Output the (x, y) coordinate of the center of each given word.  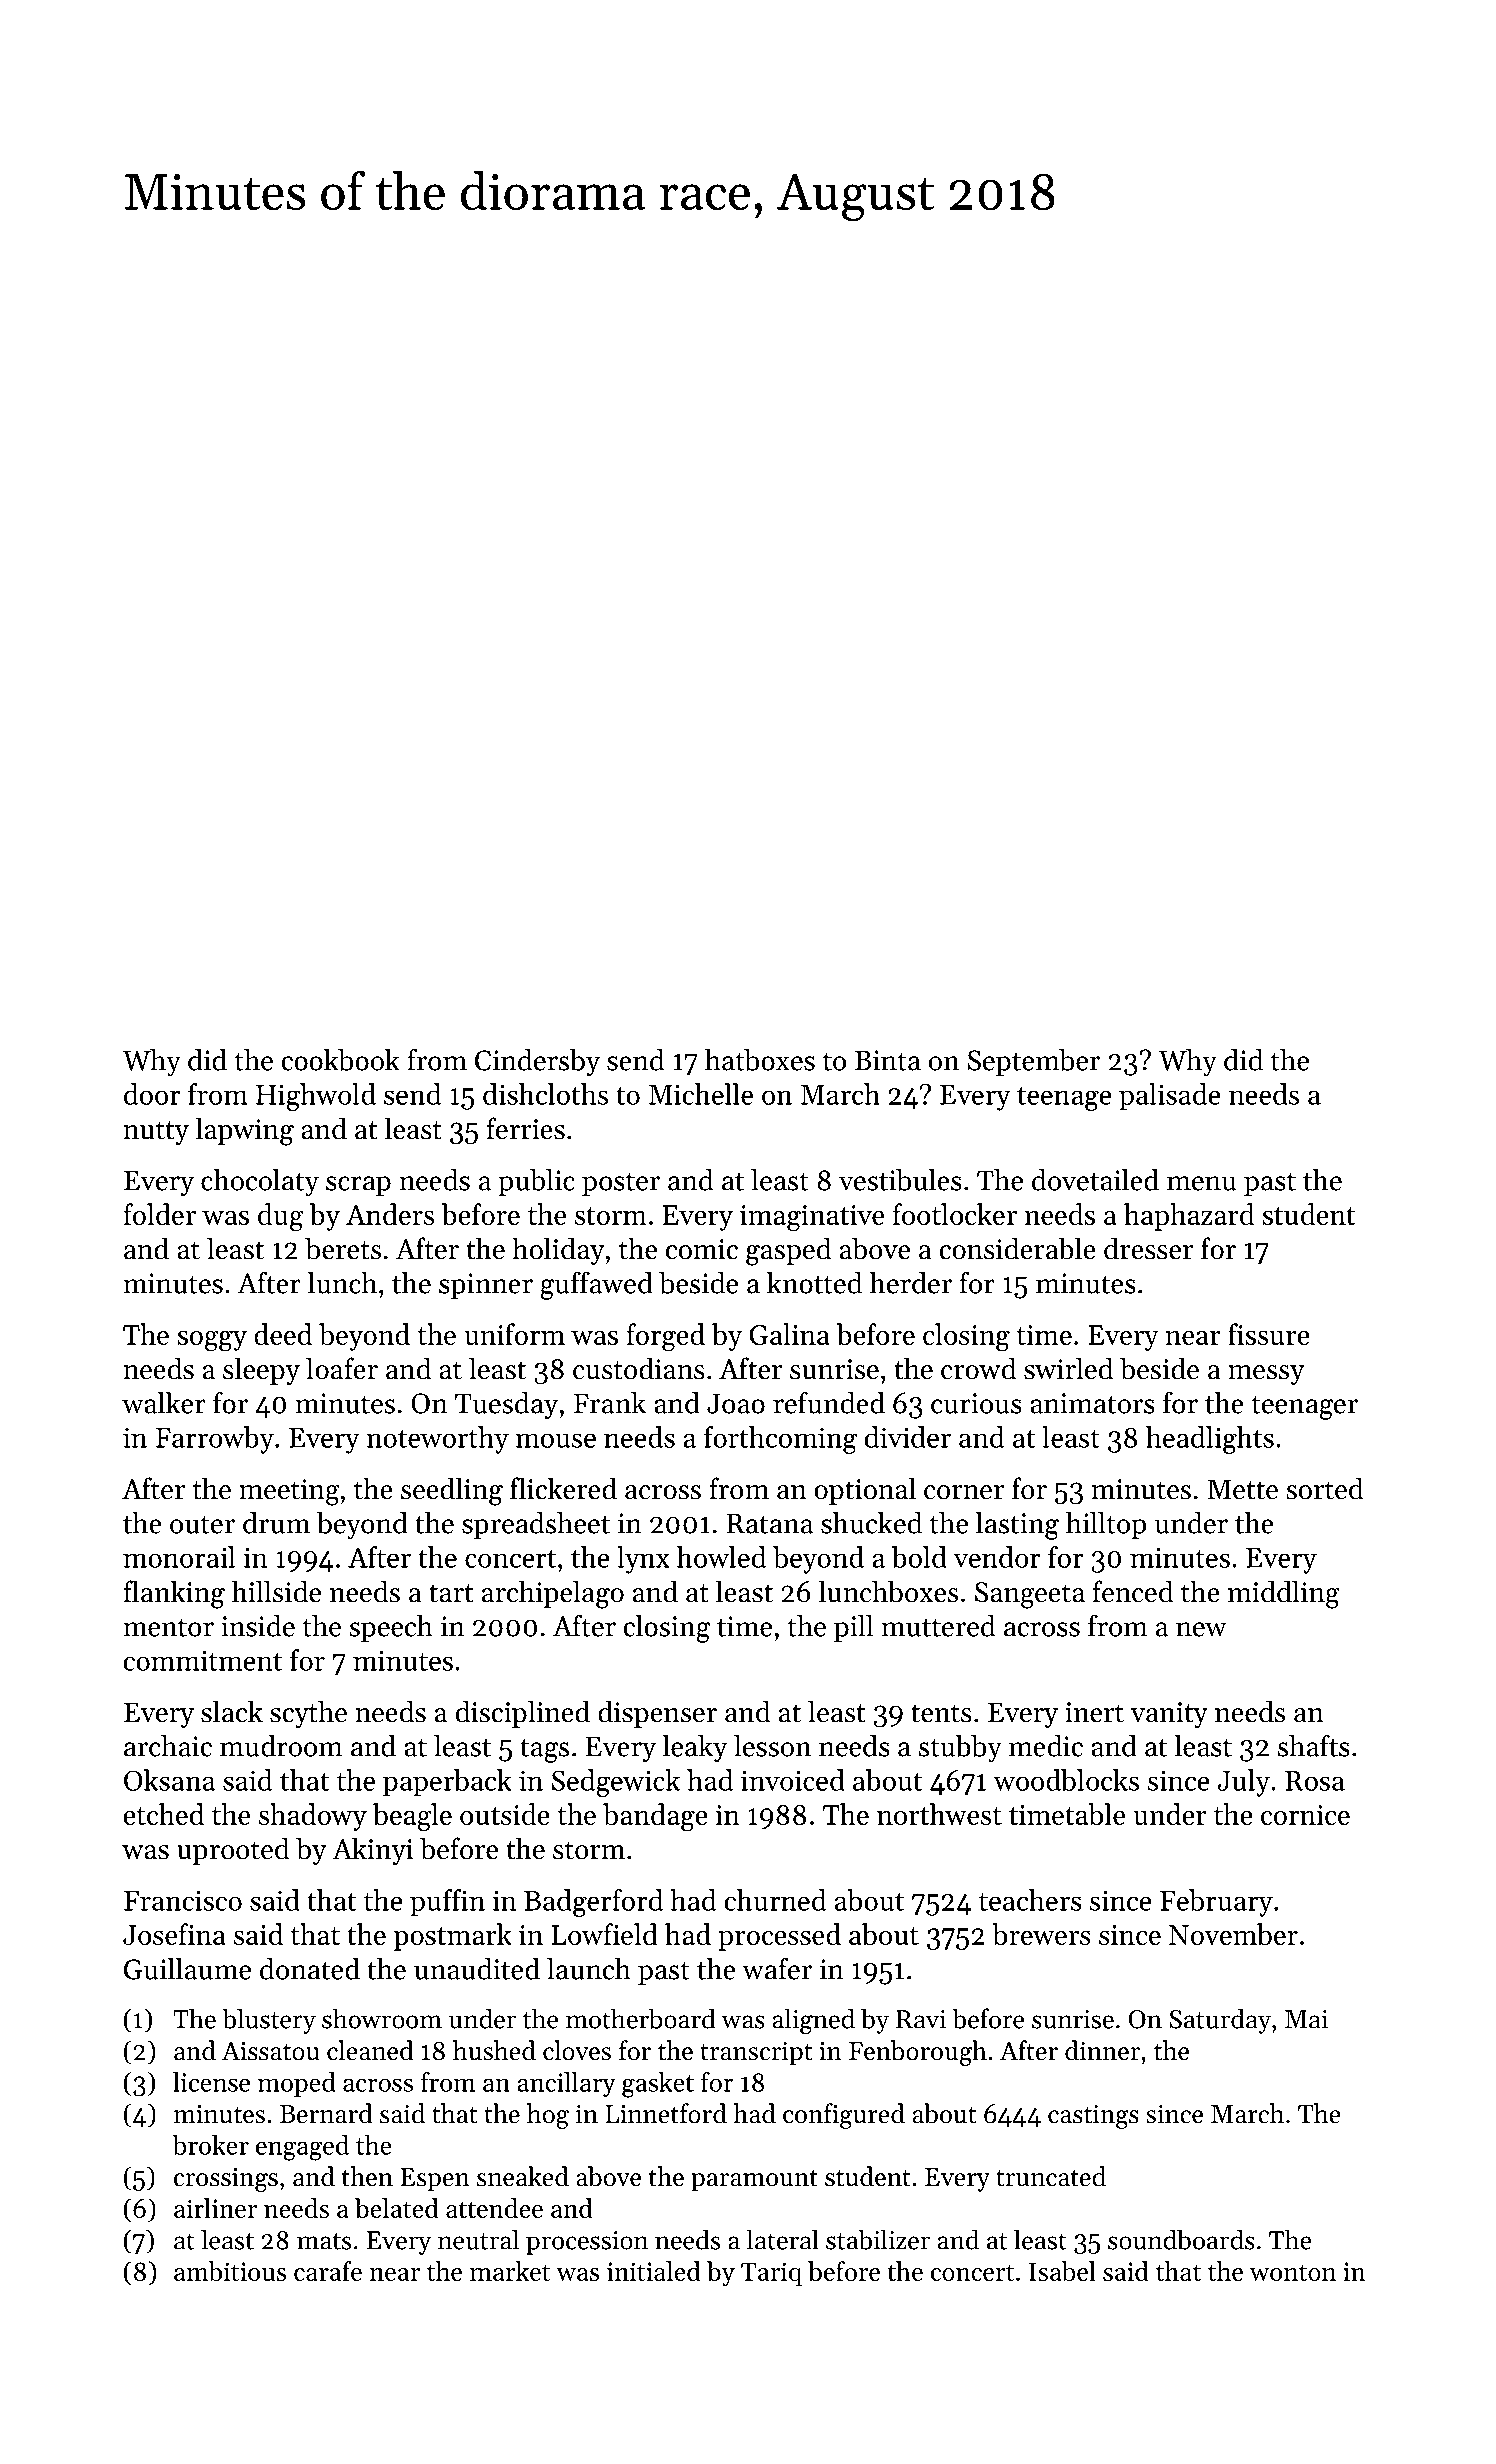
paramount (754, 2181)
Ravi (921, 2019)
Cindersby (537, 1063)
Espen (435, 2180)
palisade (1170, 1097)
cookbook (340, 1060)
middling (1284, 1594)
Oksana (169, 1780)
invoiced (793, 1780)
